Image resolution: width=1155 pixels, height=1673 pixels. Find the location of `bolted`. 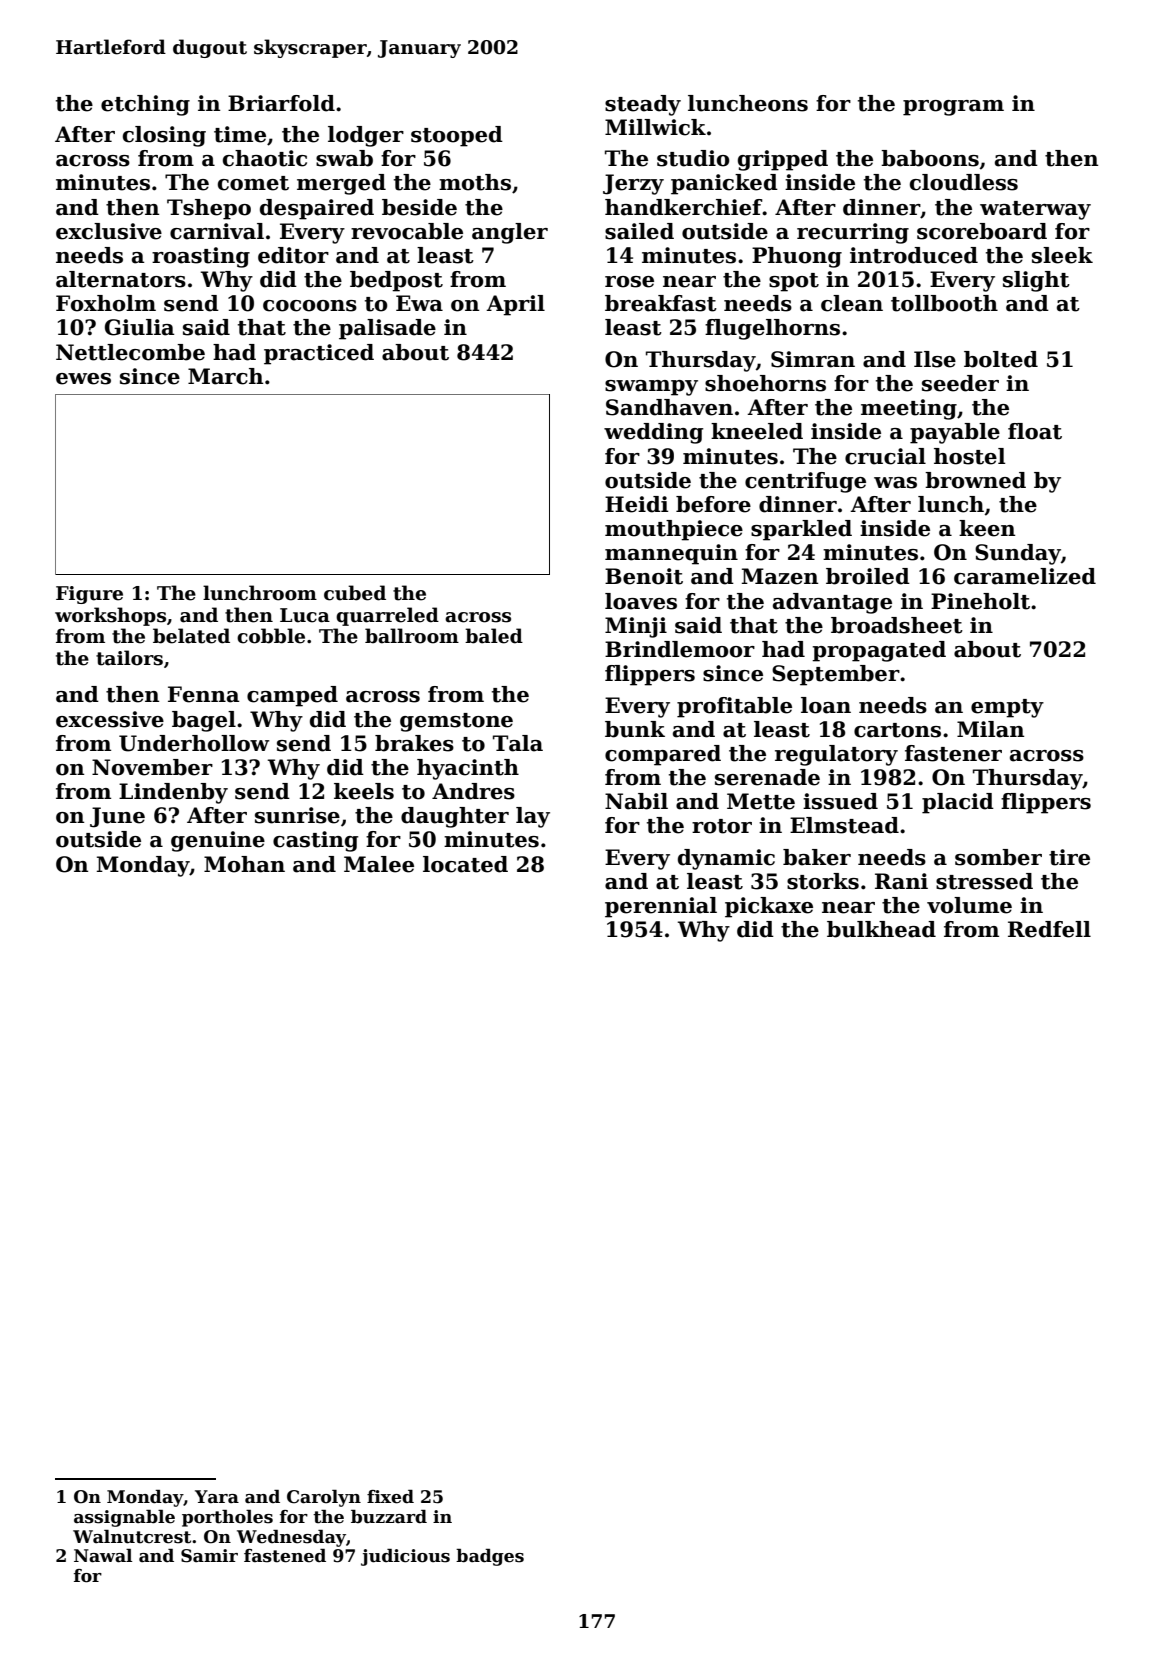

bolted is located at coordinates (1001, 359).
